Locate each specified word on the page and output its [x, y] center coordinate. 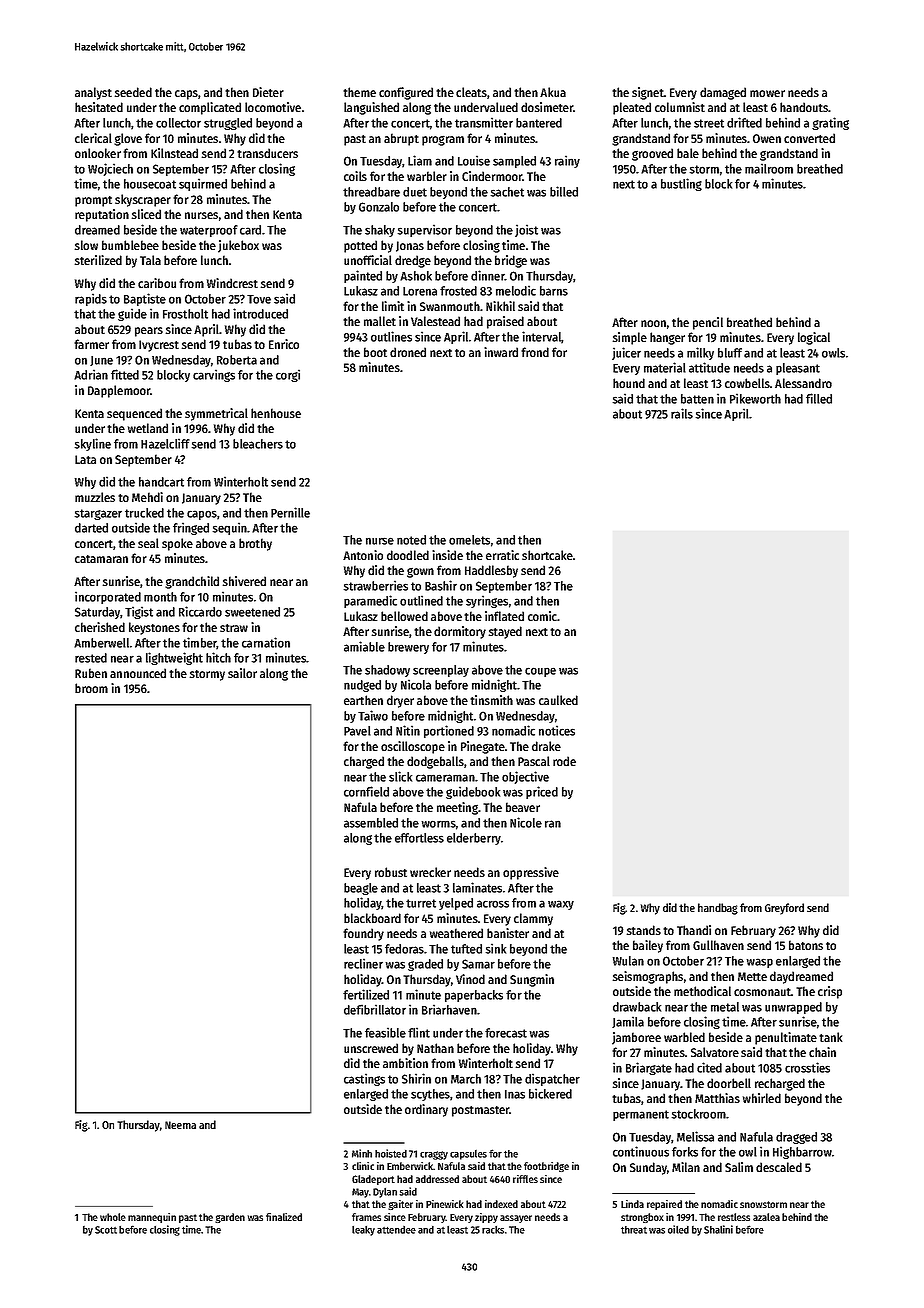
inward [501, 352]
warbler [427, 176]
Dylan [385, 1192]
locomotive [273, 107]
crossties [807, 1067]
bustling [681, 184]
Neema [180, 1125]
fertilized [366, 994]
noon [653, 323]
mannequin [152, 1218]
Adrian [91, 374]
